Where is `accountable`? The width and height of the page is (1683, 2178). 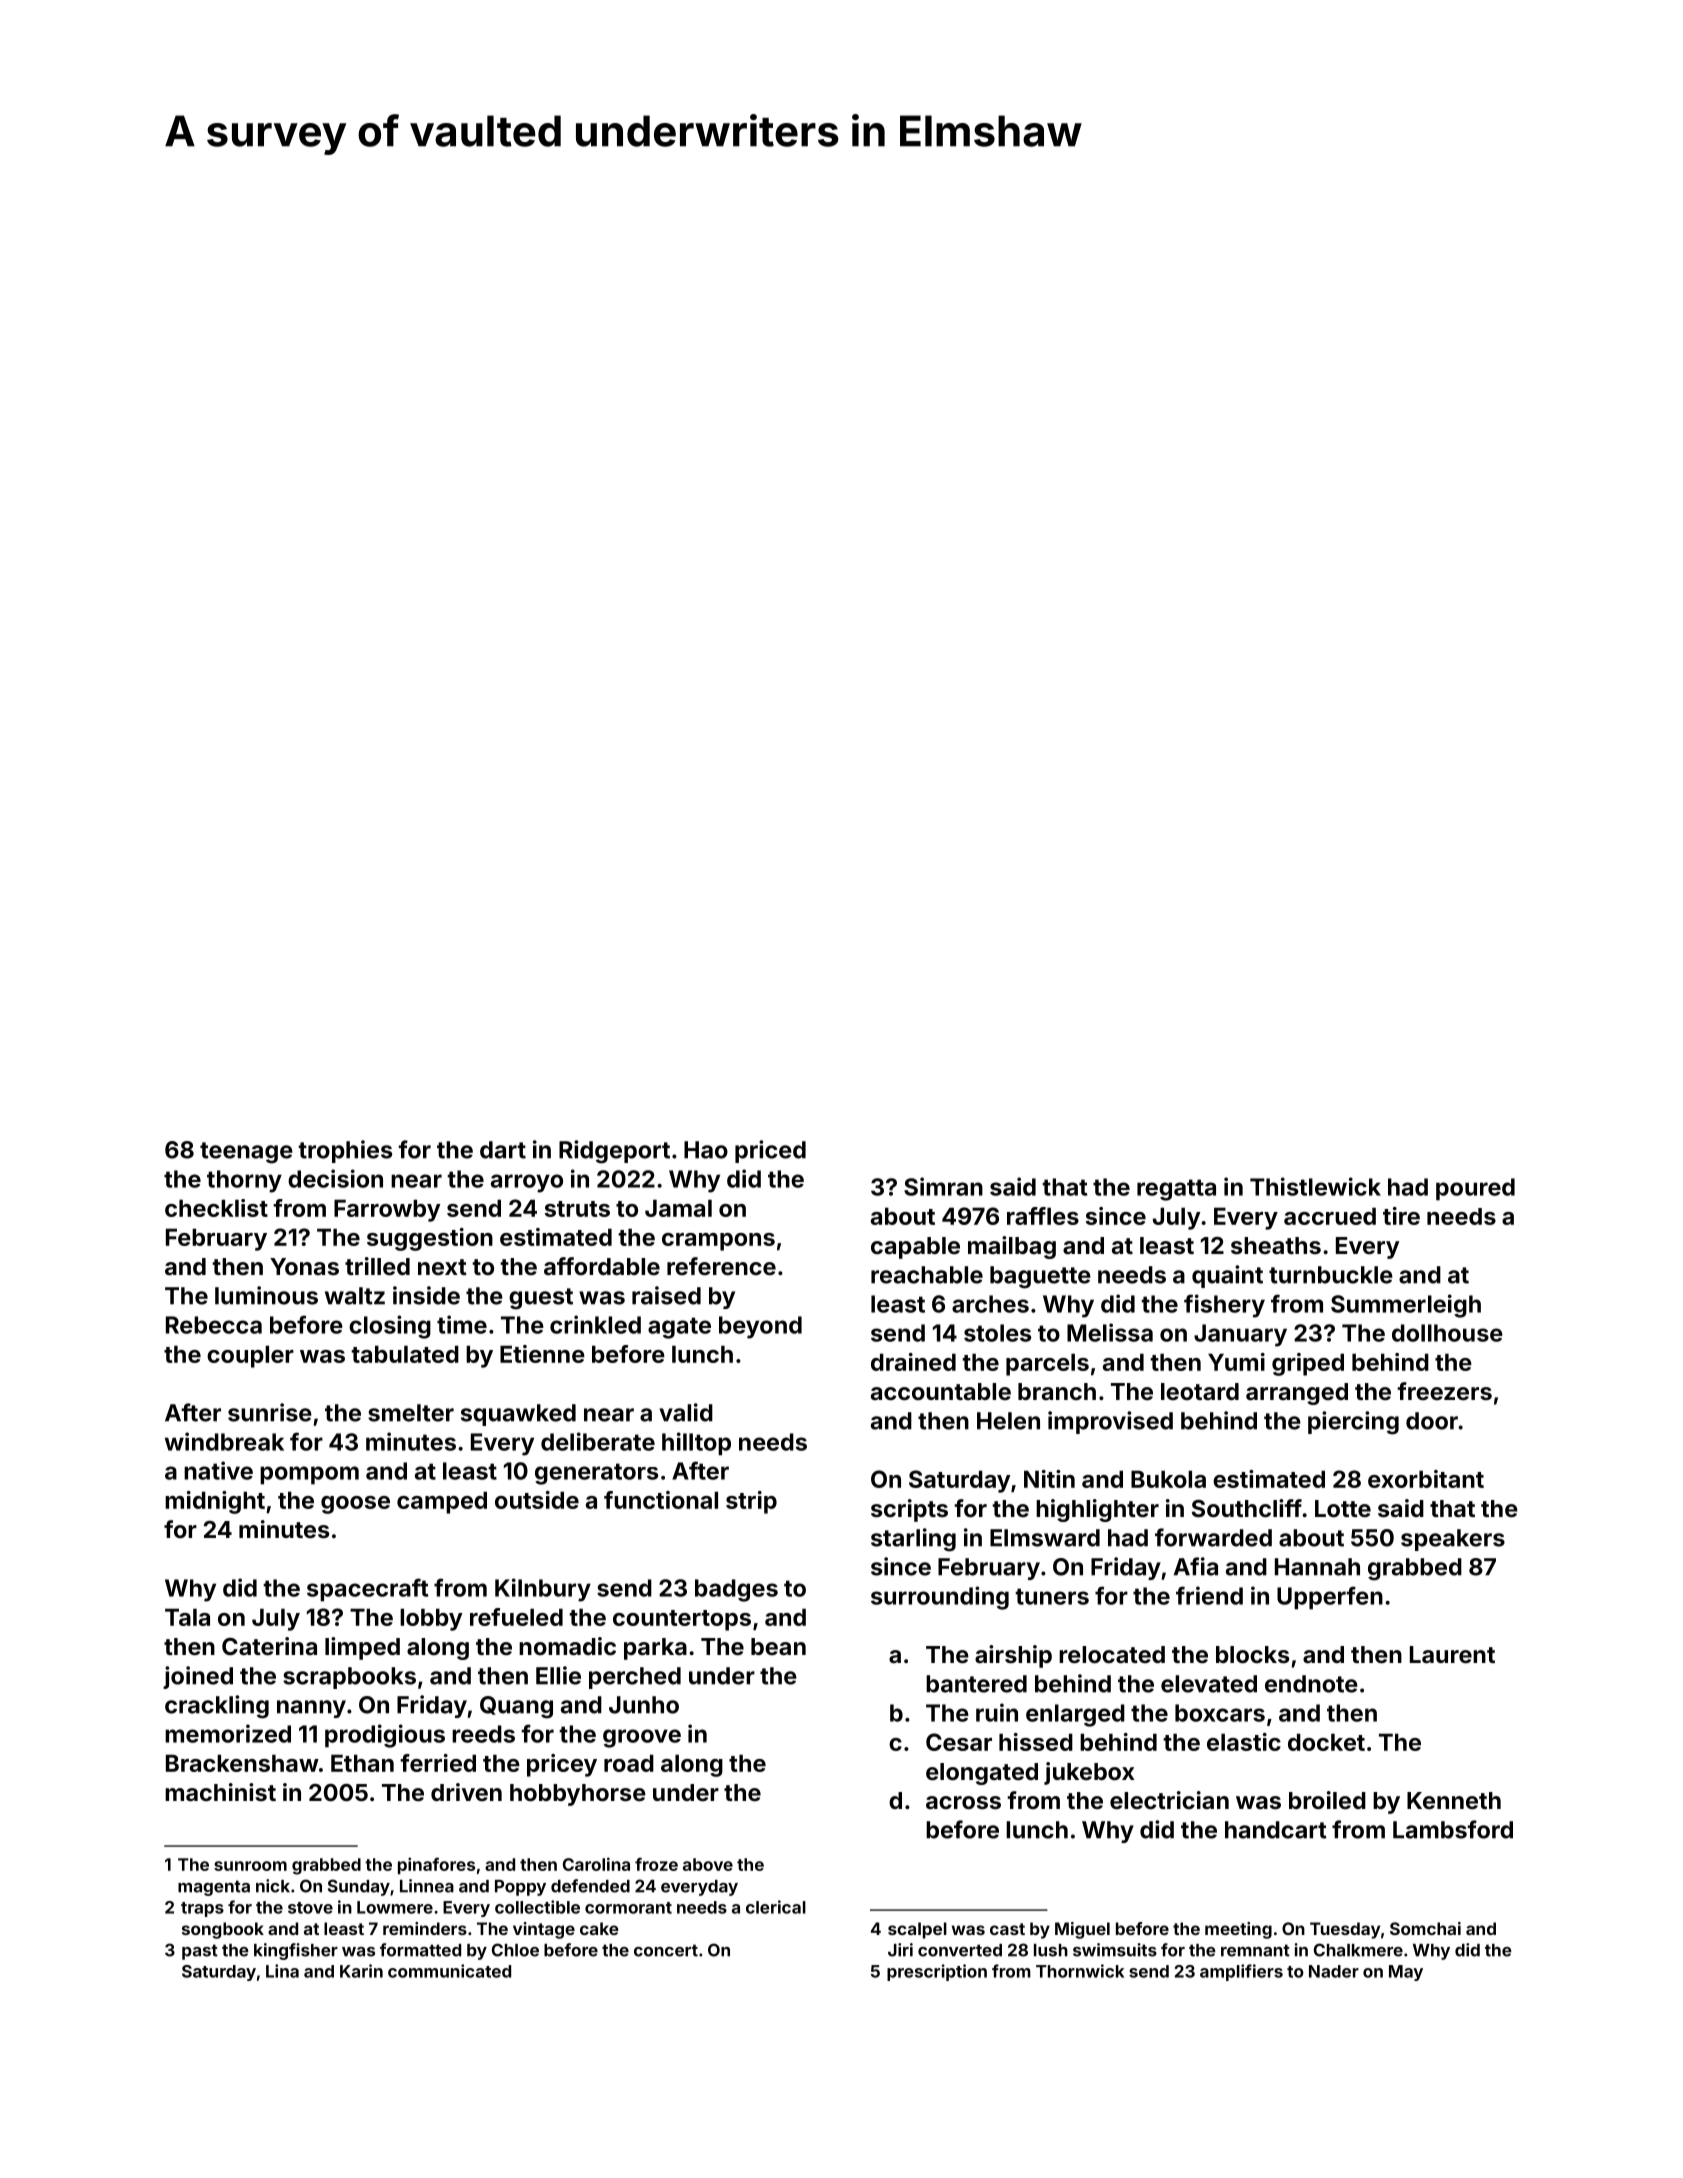
accountable is located at coordinates (941, 1391).
